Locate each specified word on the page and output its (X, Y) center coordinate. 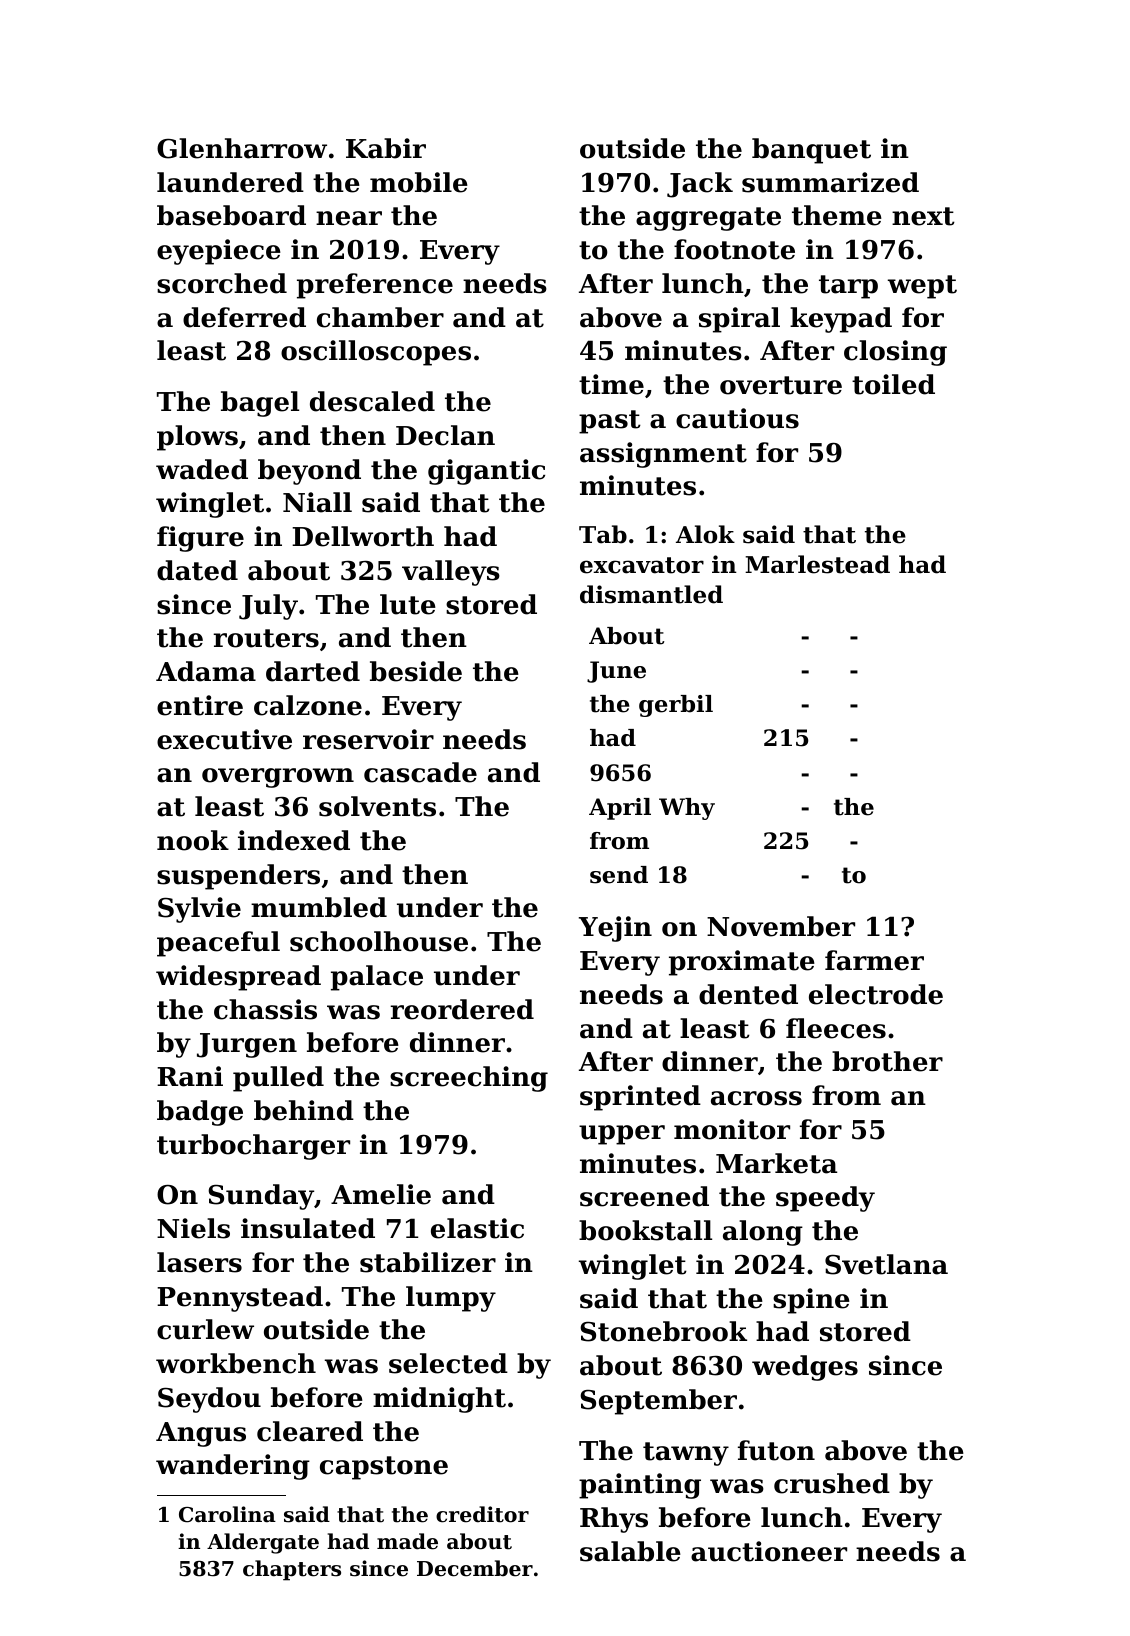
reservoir (368, 739)
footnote (734, 249)
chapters (292, 1570)
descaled (372, 401)
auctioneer (769, 1551)
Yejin (615, 929)
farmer (874, 960)
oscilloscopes (376, 353)
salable (630, 1551)
